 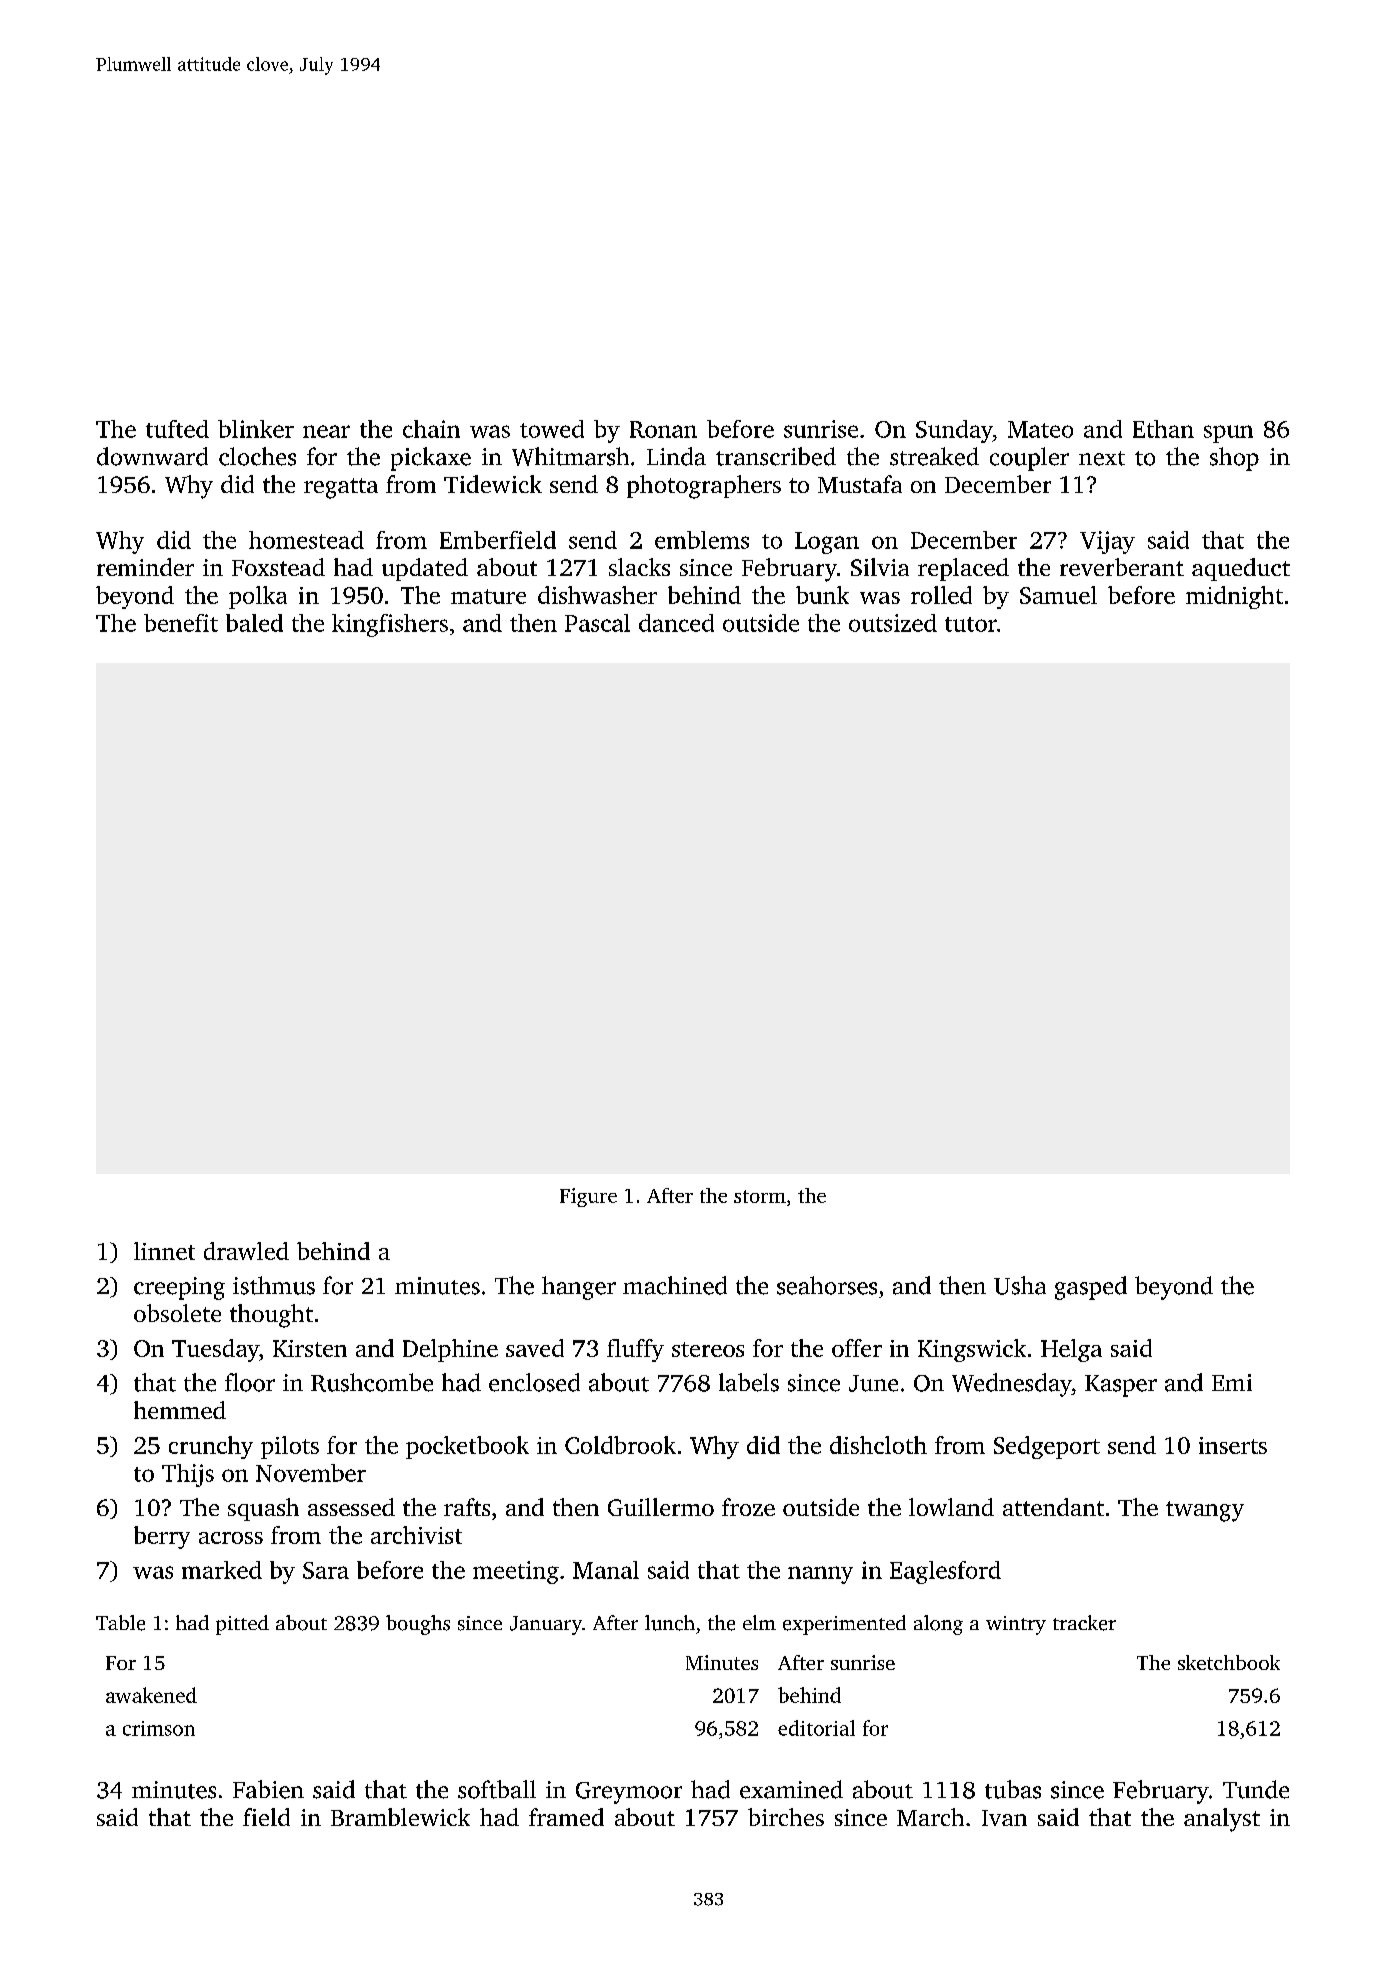 I want to click on Fabien, so click(x=268, y=1789).
